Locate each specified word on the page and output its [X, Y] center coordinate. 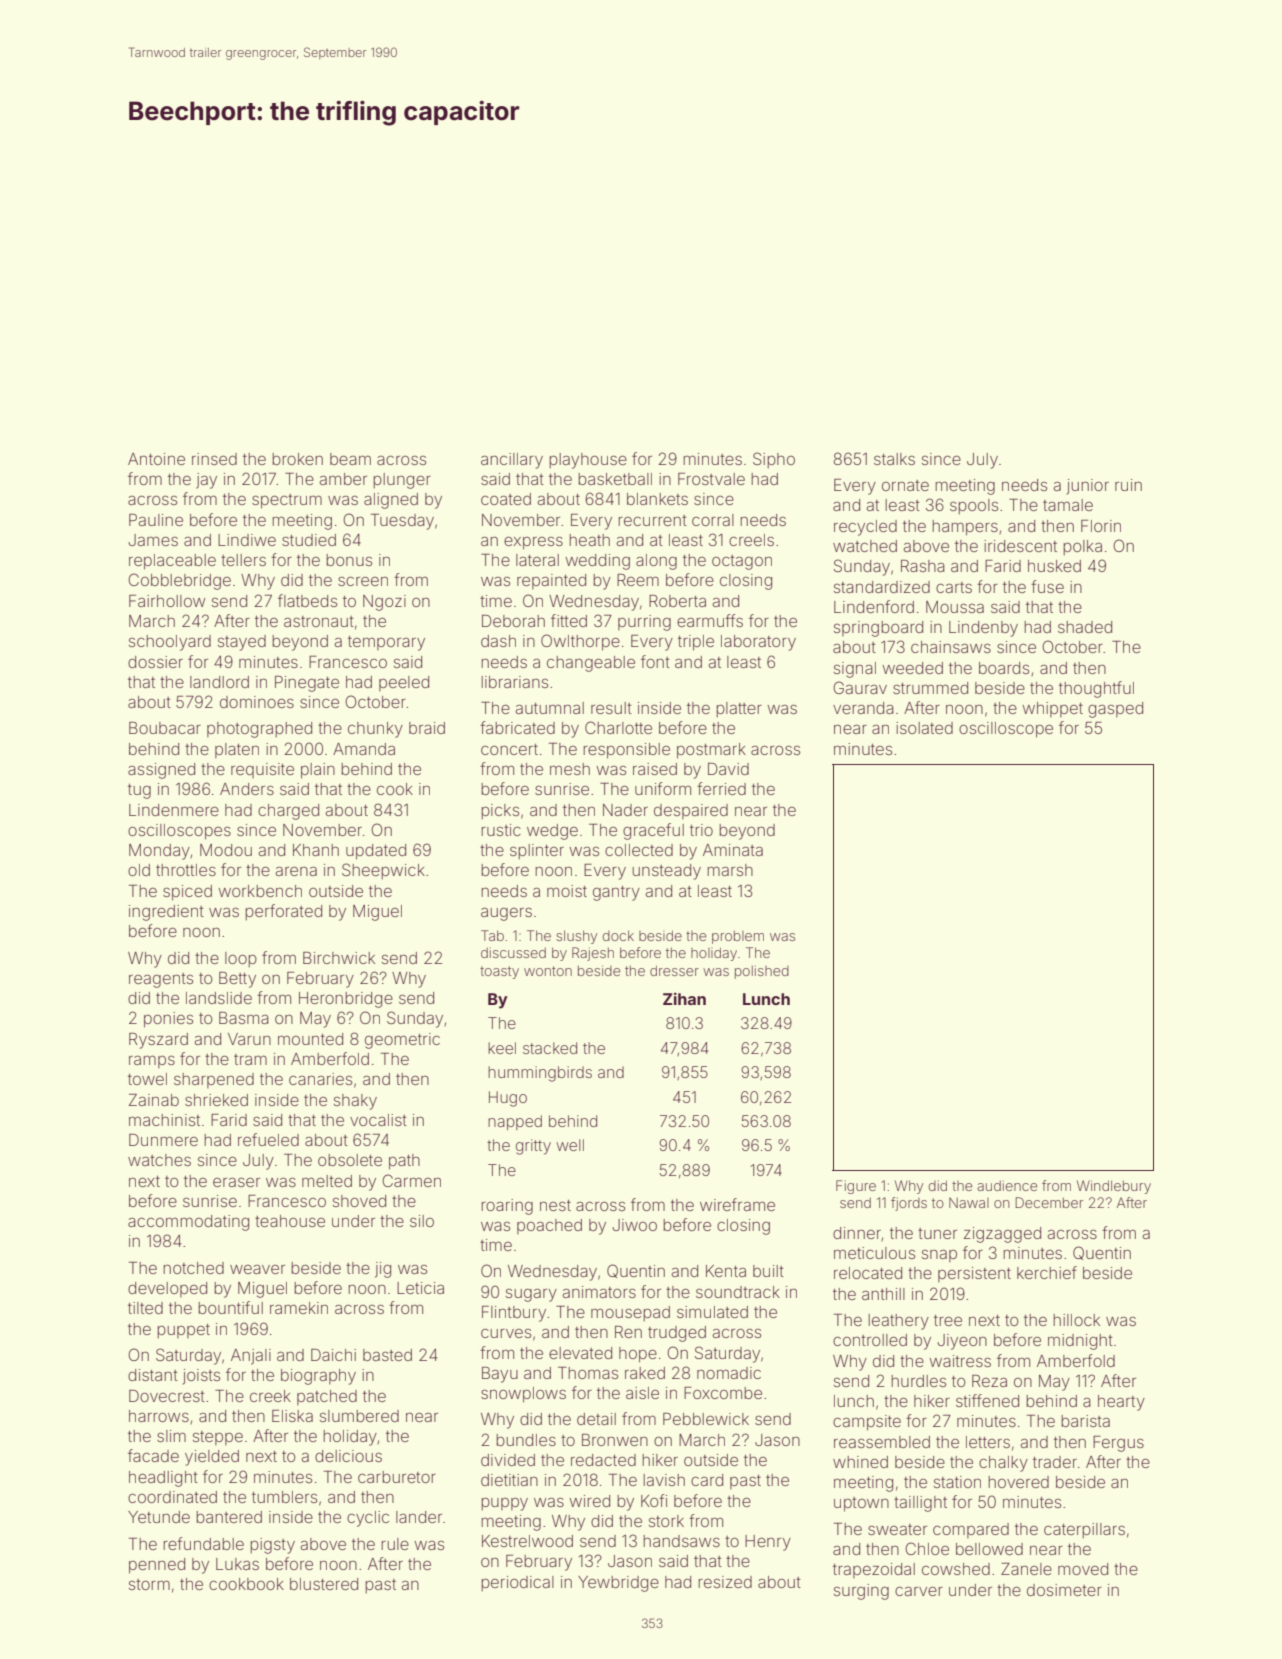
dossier [155, 662]
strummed [930, 688]
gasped [1115, 710]
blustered [324, 1584]
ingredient [166, 913]
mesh [570, 769]
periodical [517, 1583]
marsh [730, 870]
